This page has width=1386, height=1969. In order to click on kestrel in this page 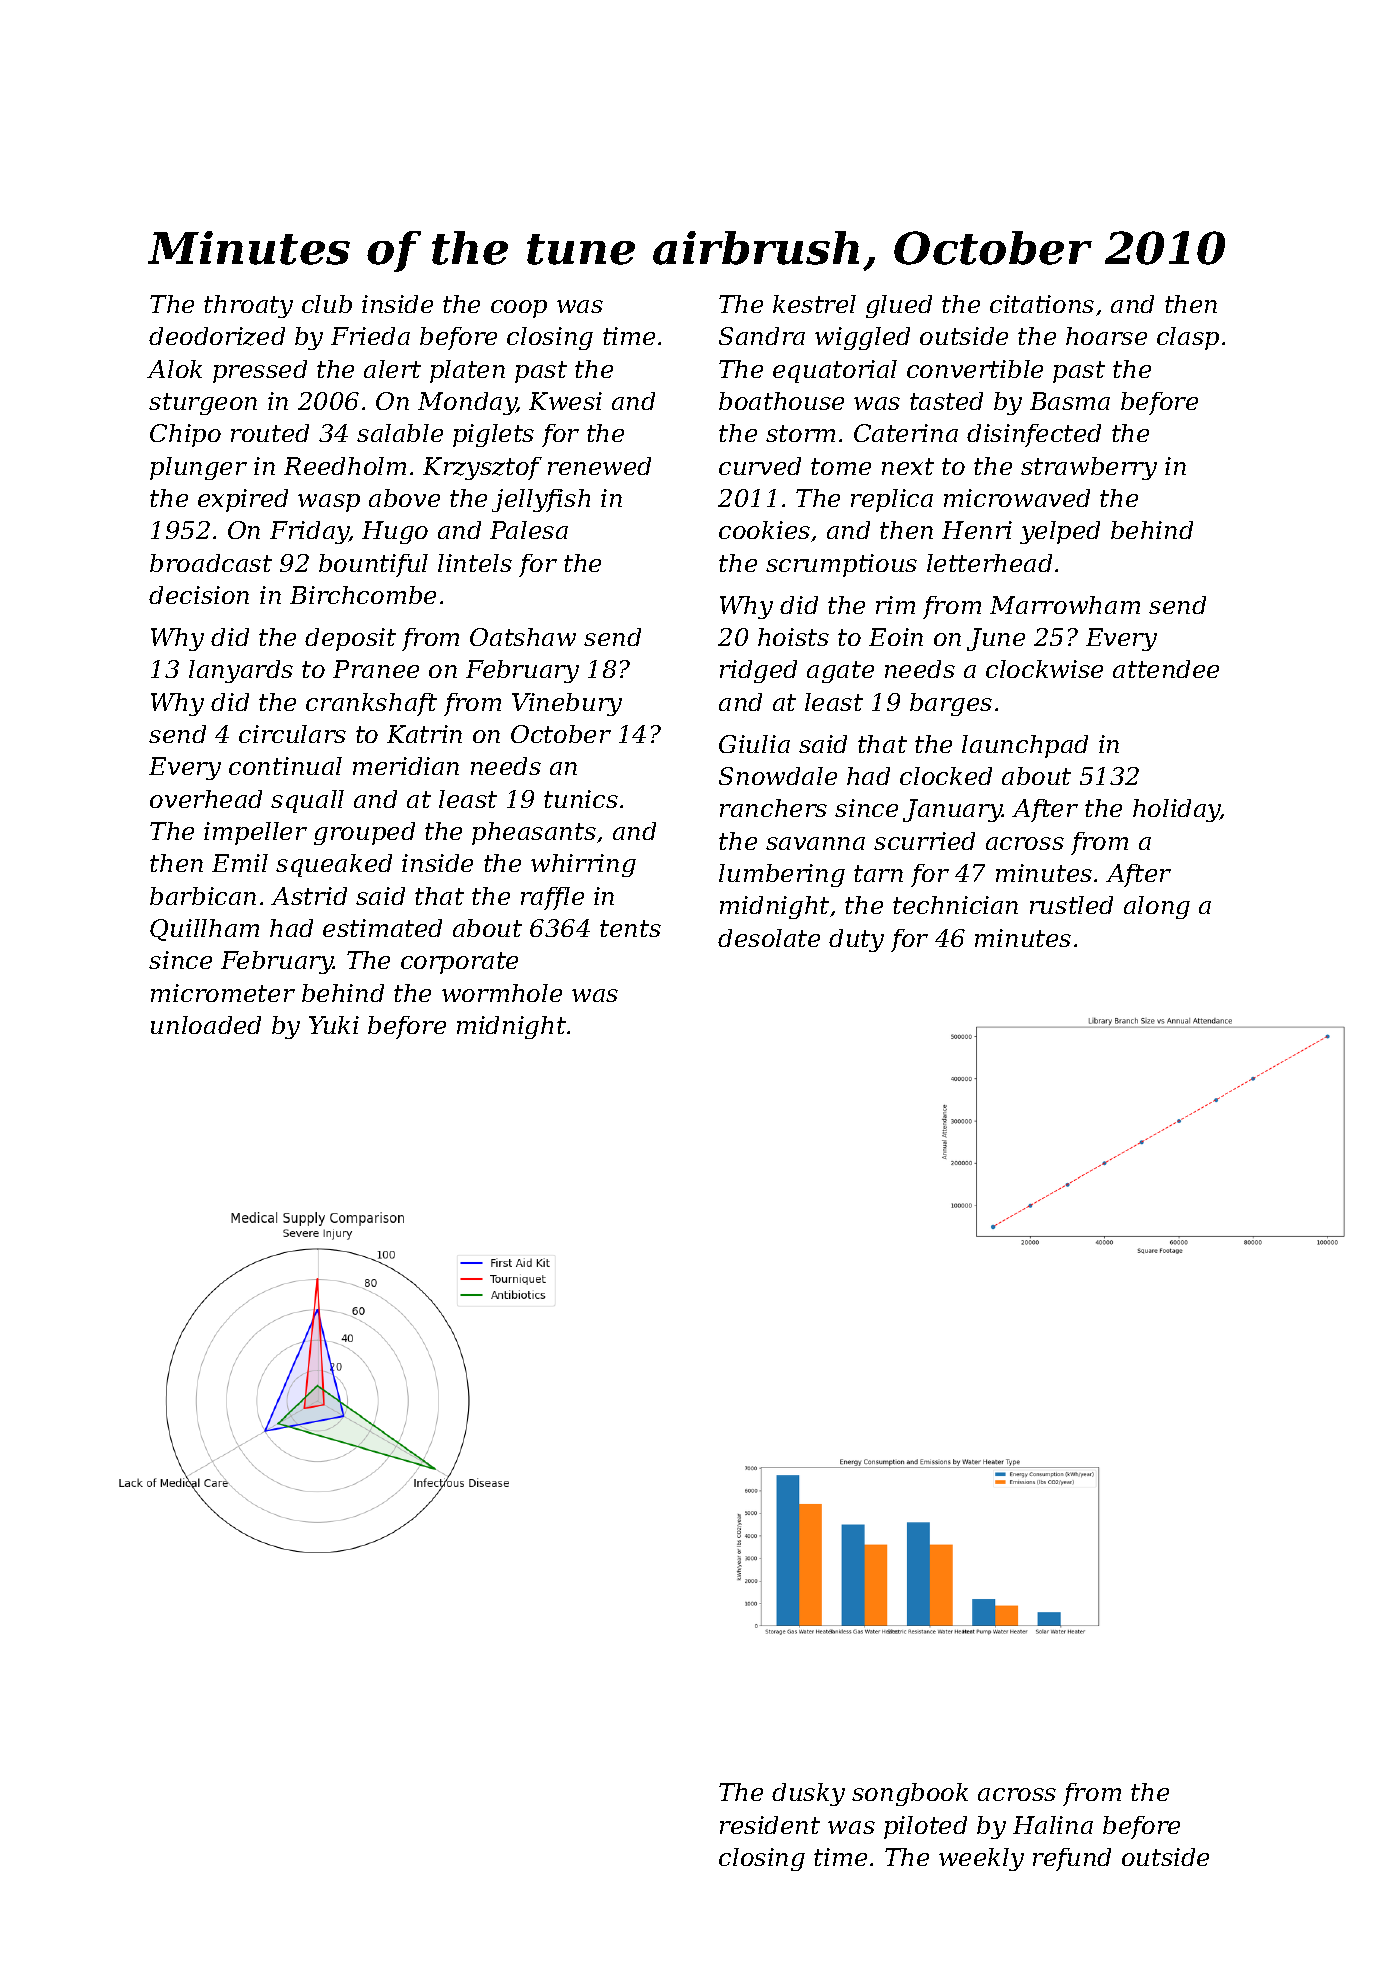, I will do `click(814, 304)`.
